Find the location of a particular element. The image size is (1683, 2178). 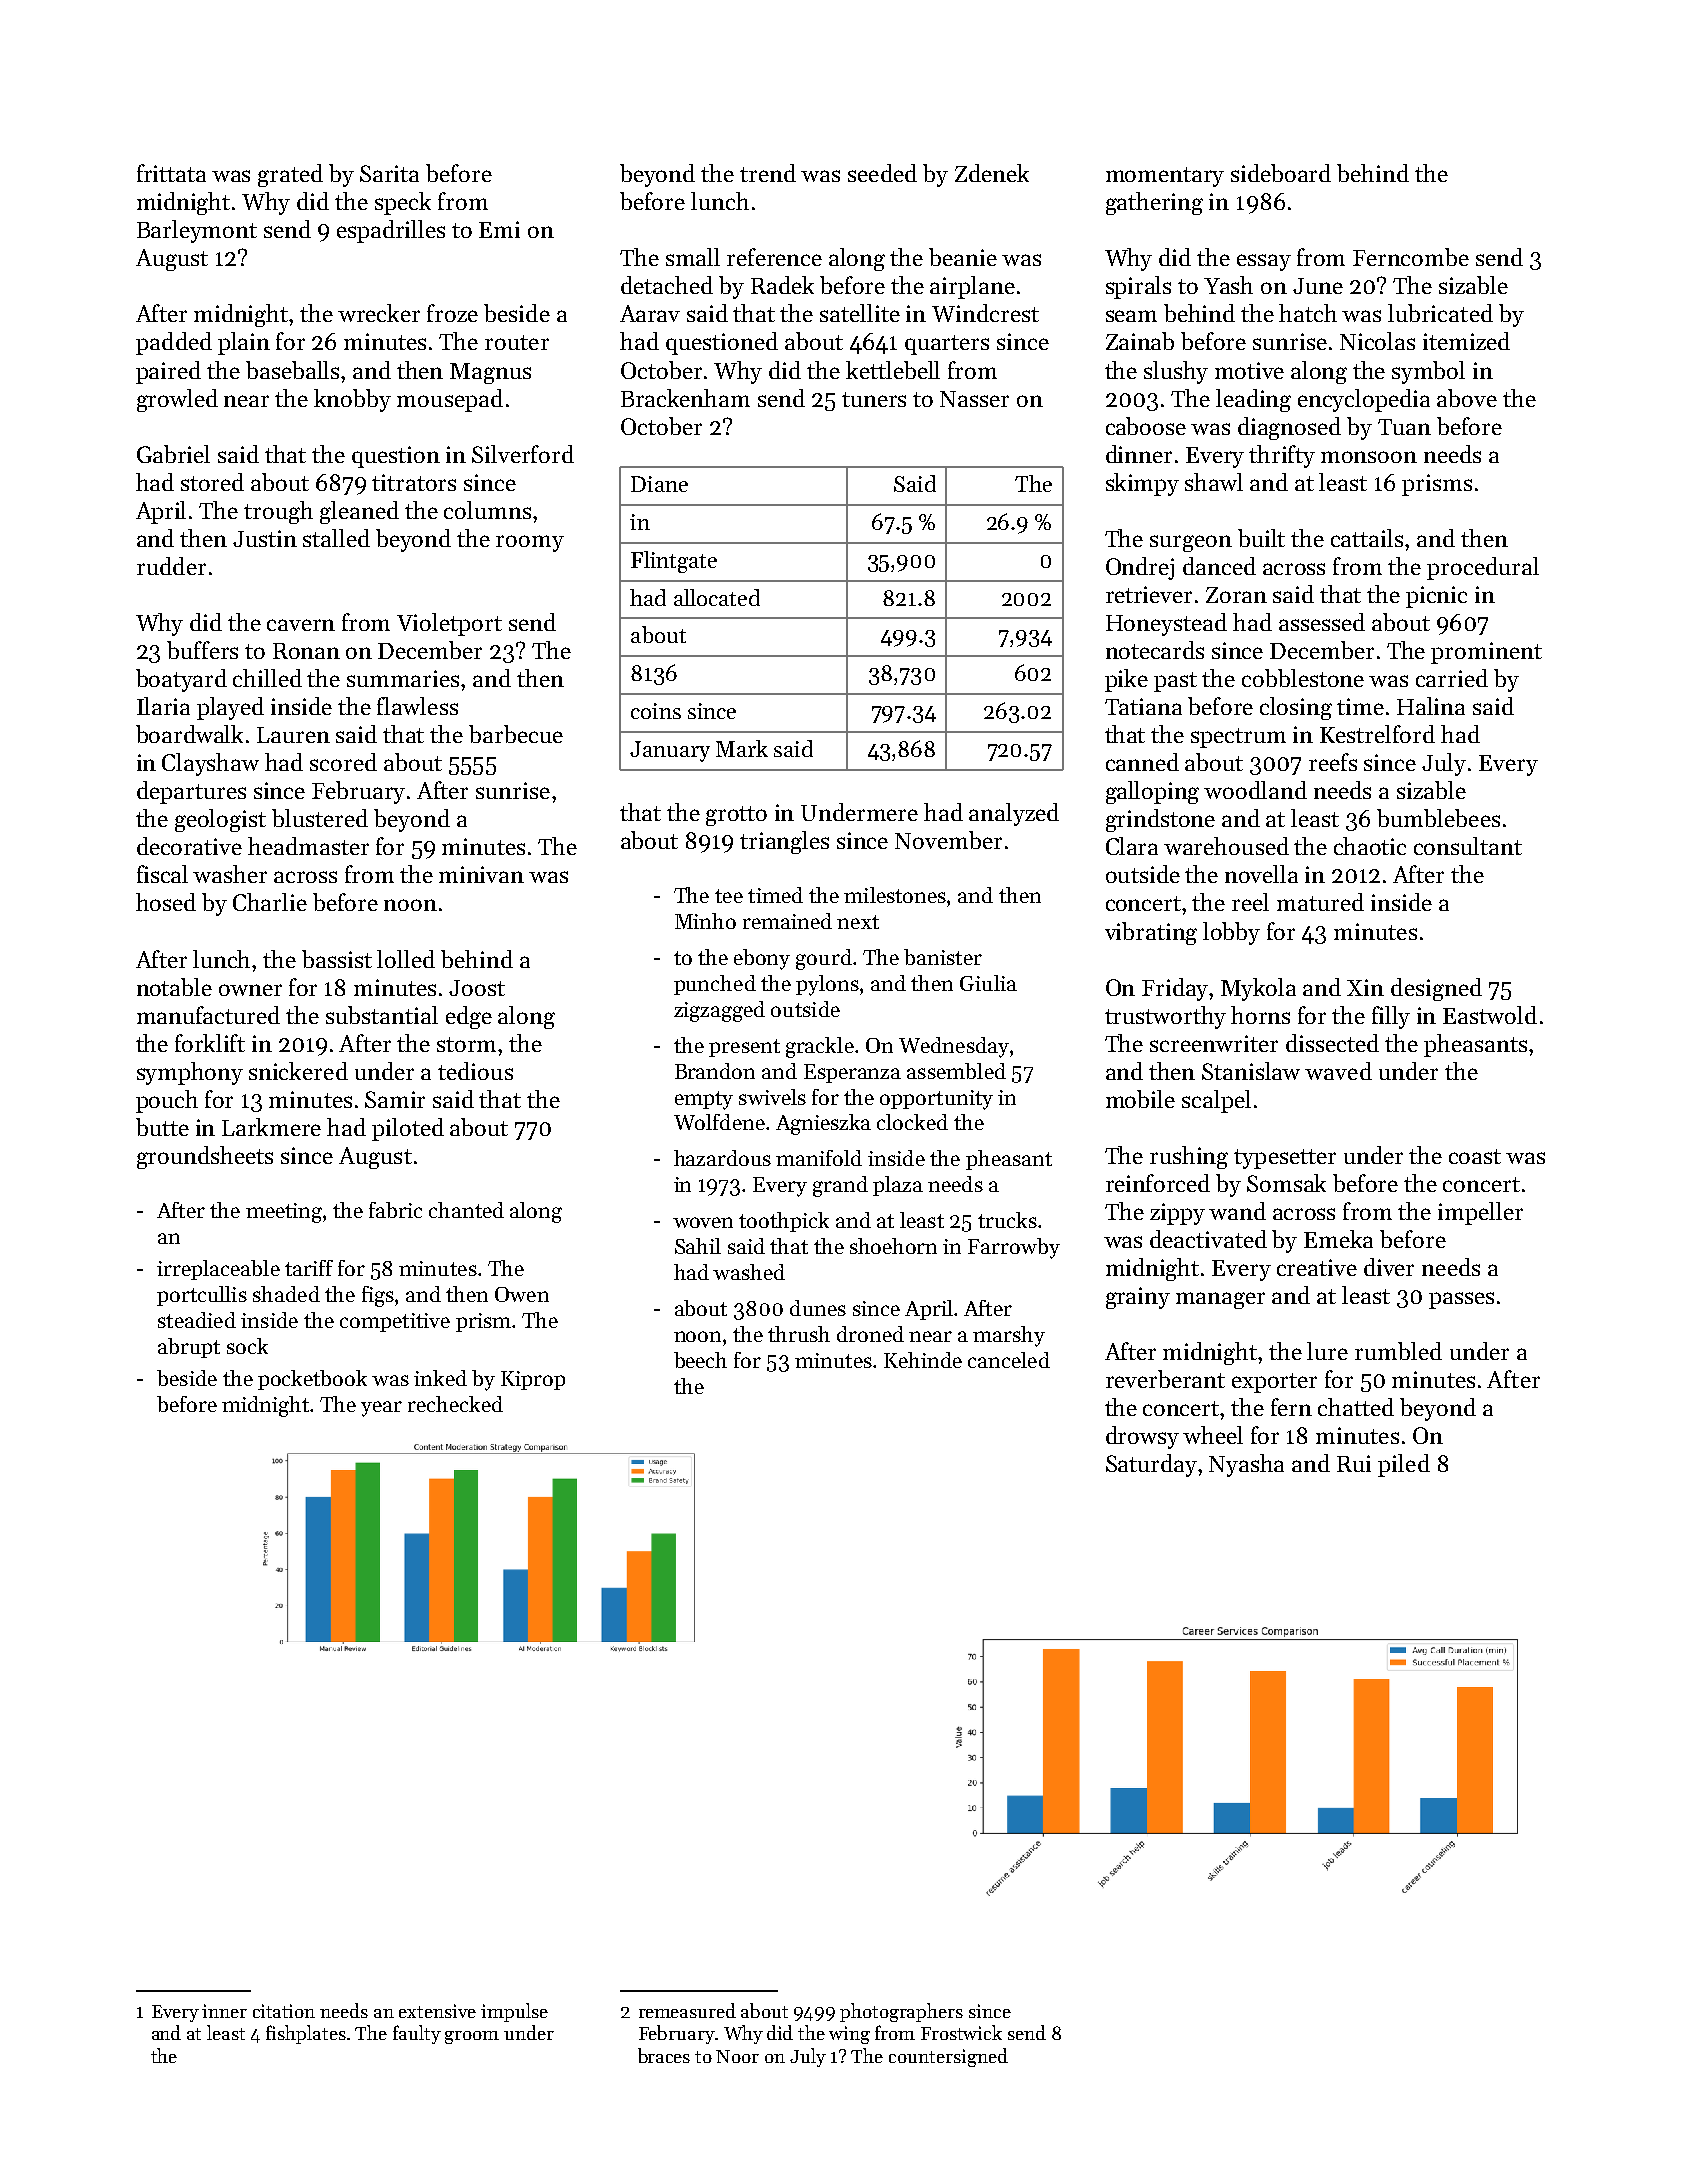

Rui is located at coordinates (1354, 1463).
